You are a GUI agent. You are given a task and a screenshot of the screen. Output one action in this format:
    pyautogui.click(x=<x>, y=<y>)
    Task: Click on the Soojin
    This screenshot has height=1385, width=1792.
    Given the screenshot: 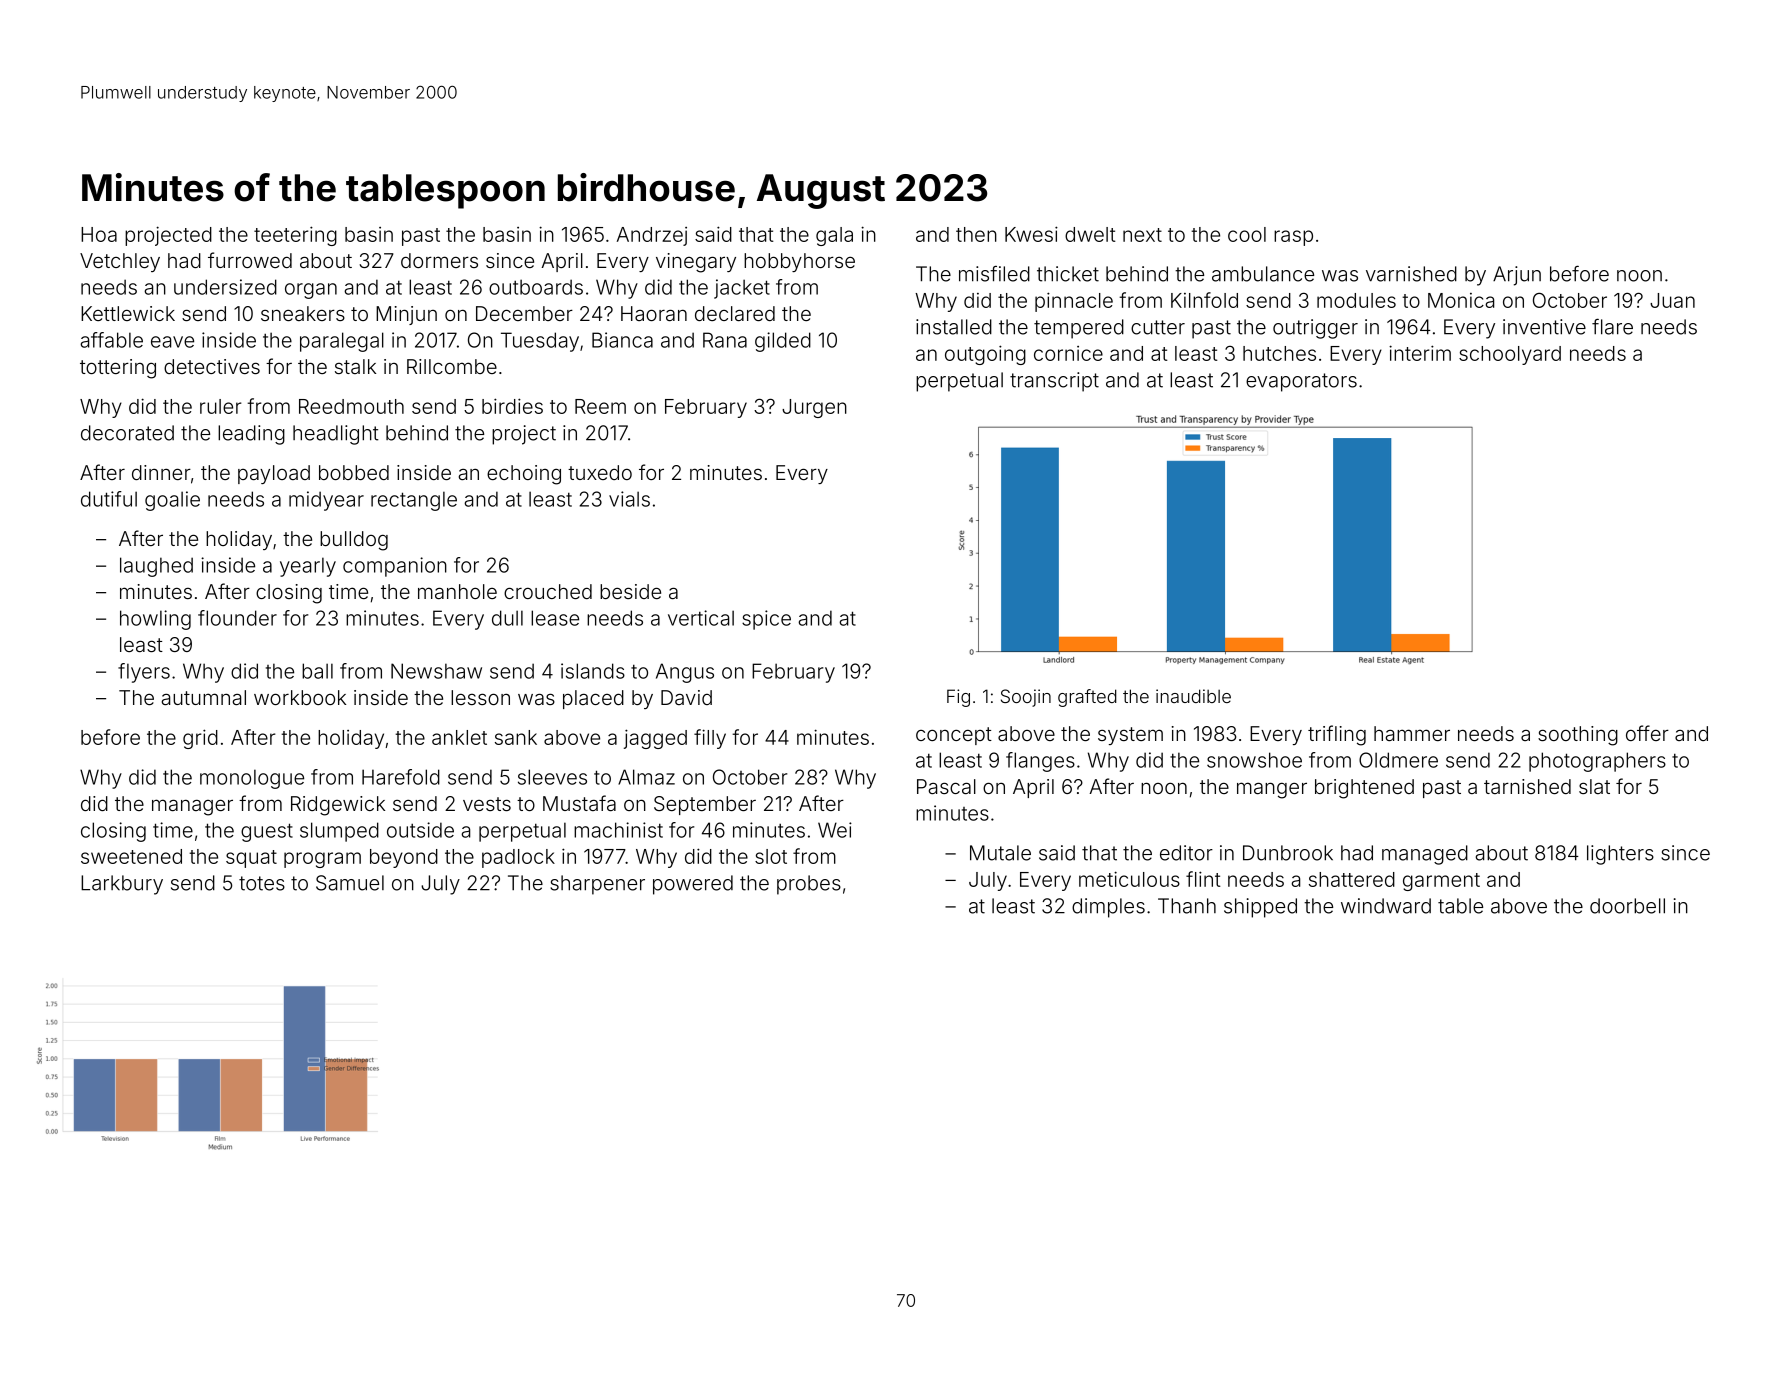 What is the action you would take?
    pyautogui.click(x=1026, y=698)
